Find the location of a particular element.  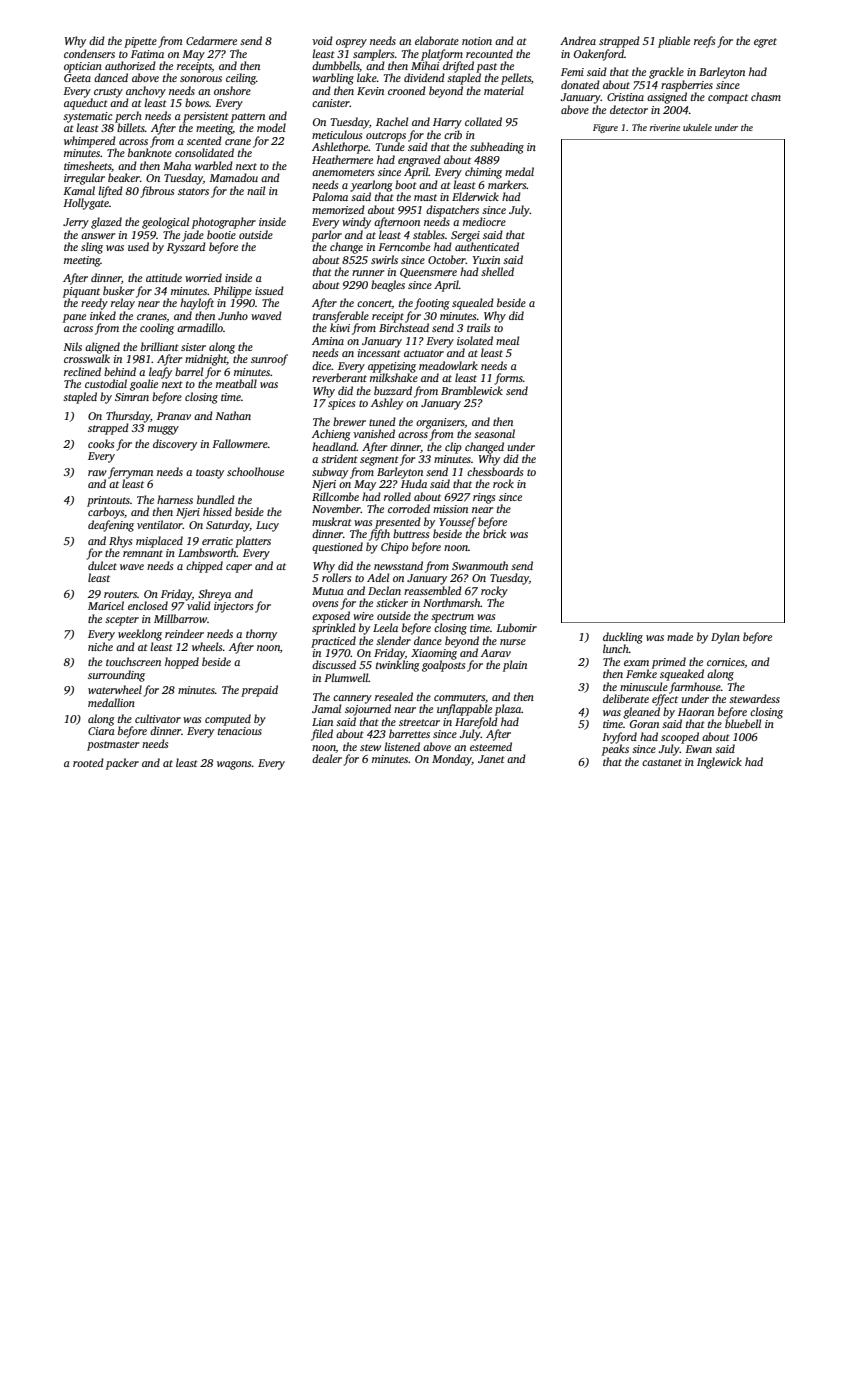

seasonal is located at coordinates (494, 433).
